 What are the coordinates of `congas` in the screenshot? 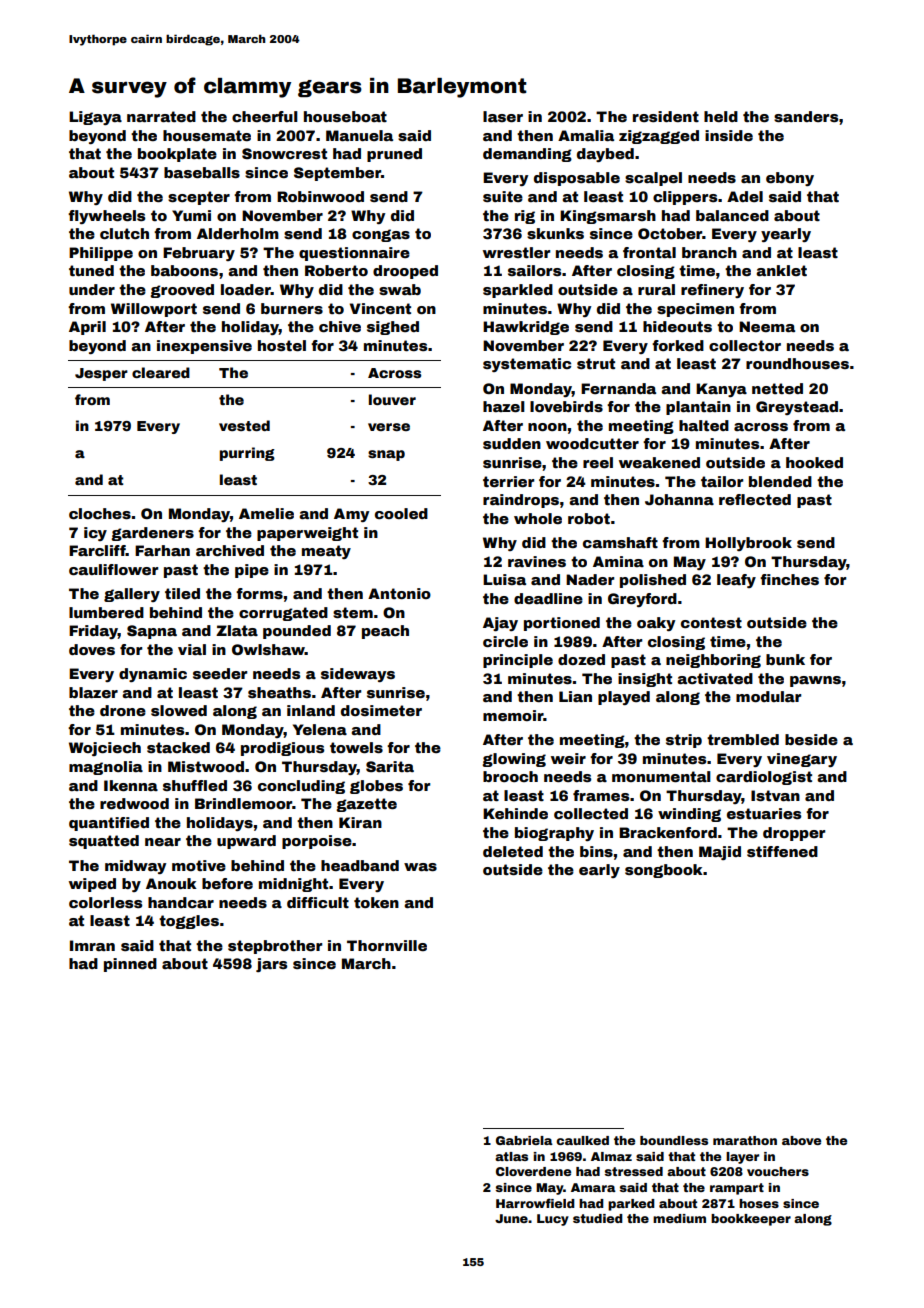 It's located at (381, 235).
